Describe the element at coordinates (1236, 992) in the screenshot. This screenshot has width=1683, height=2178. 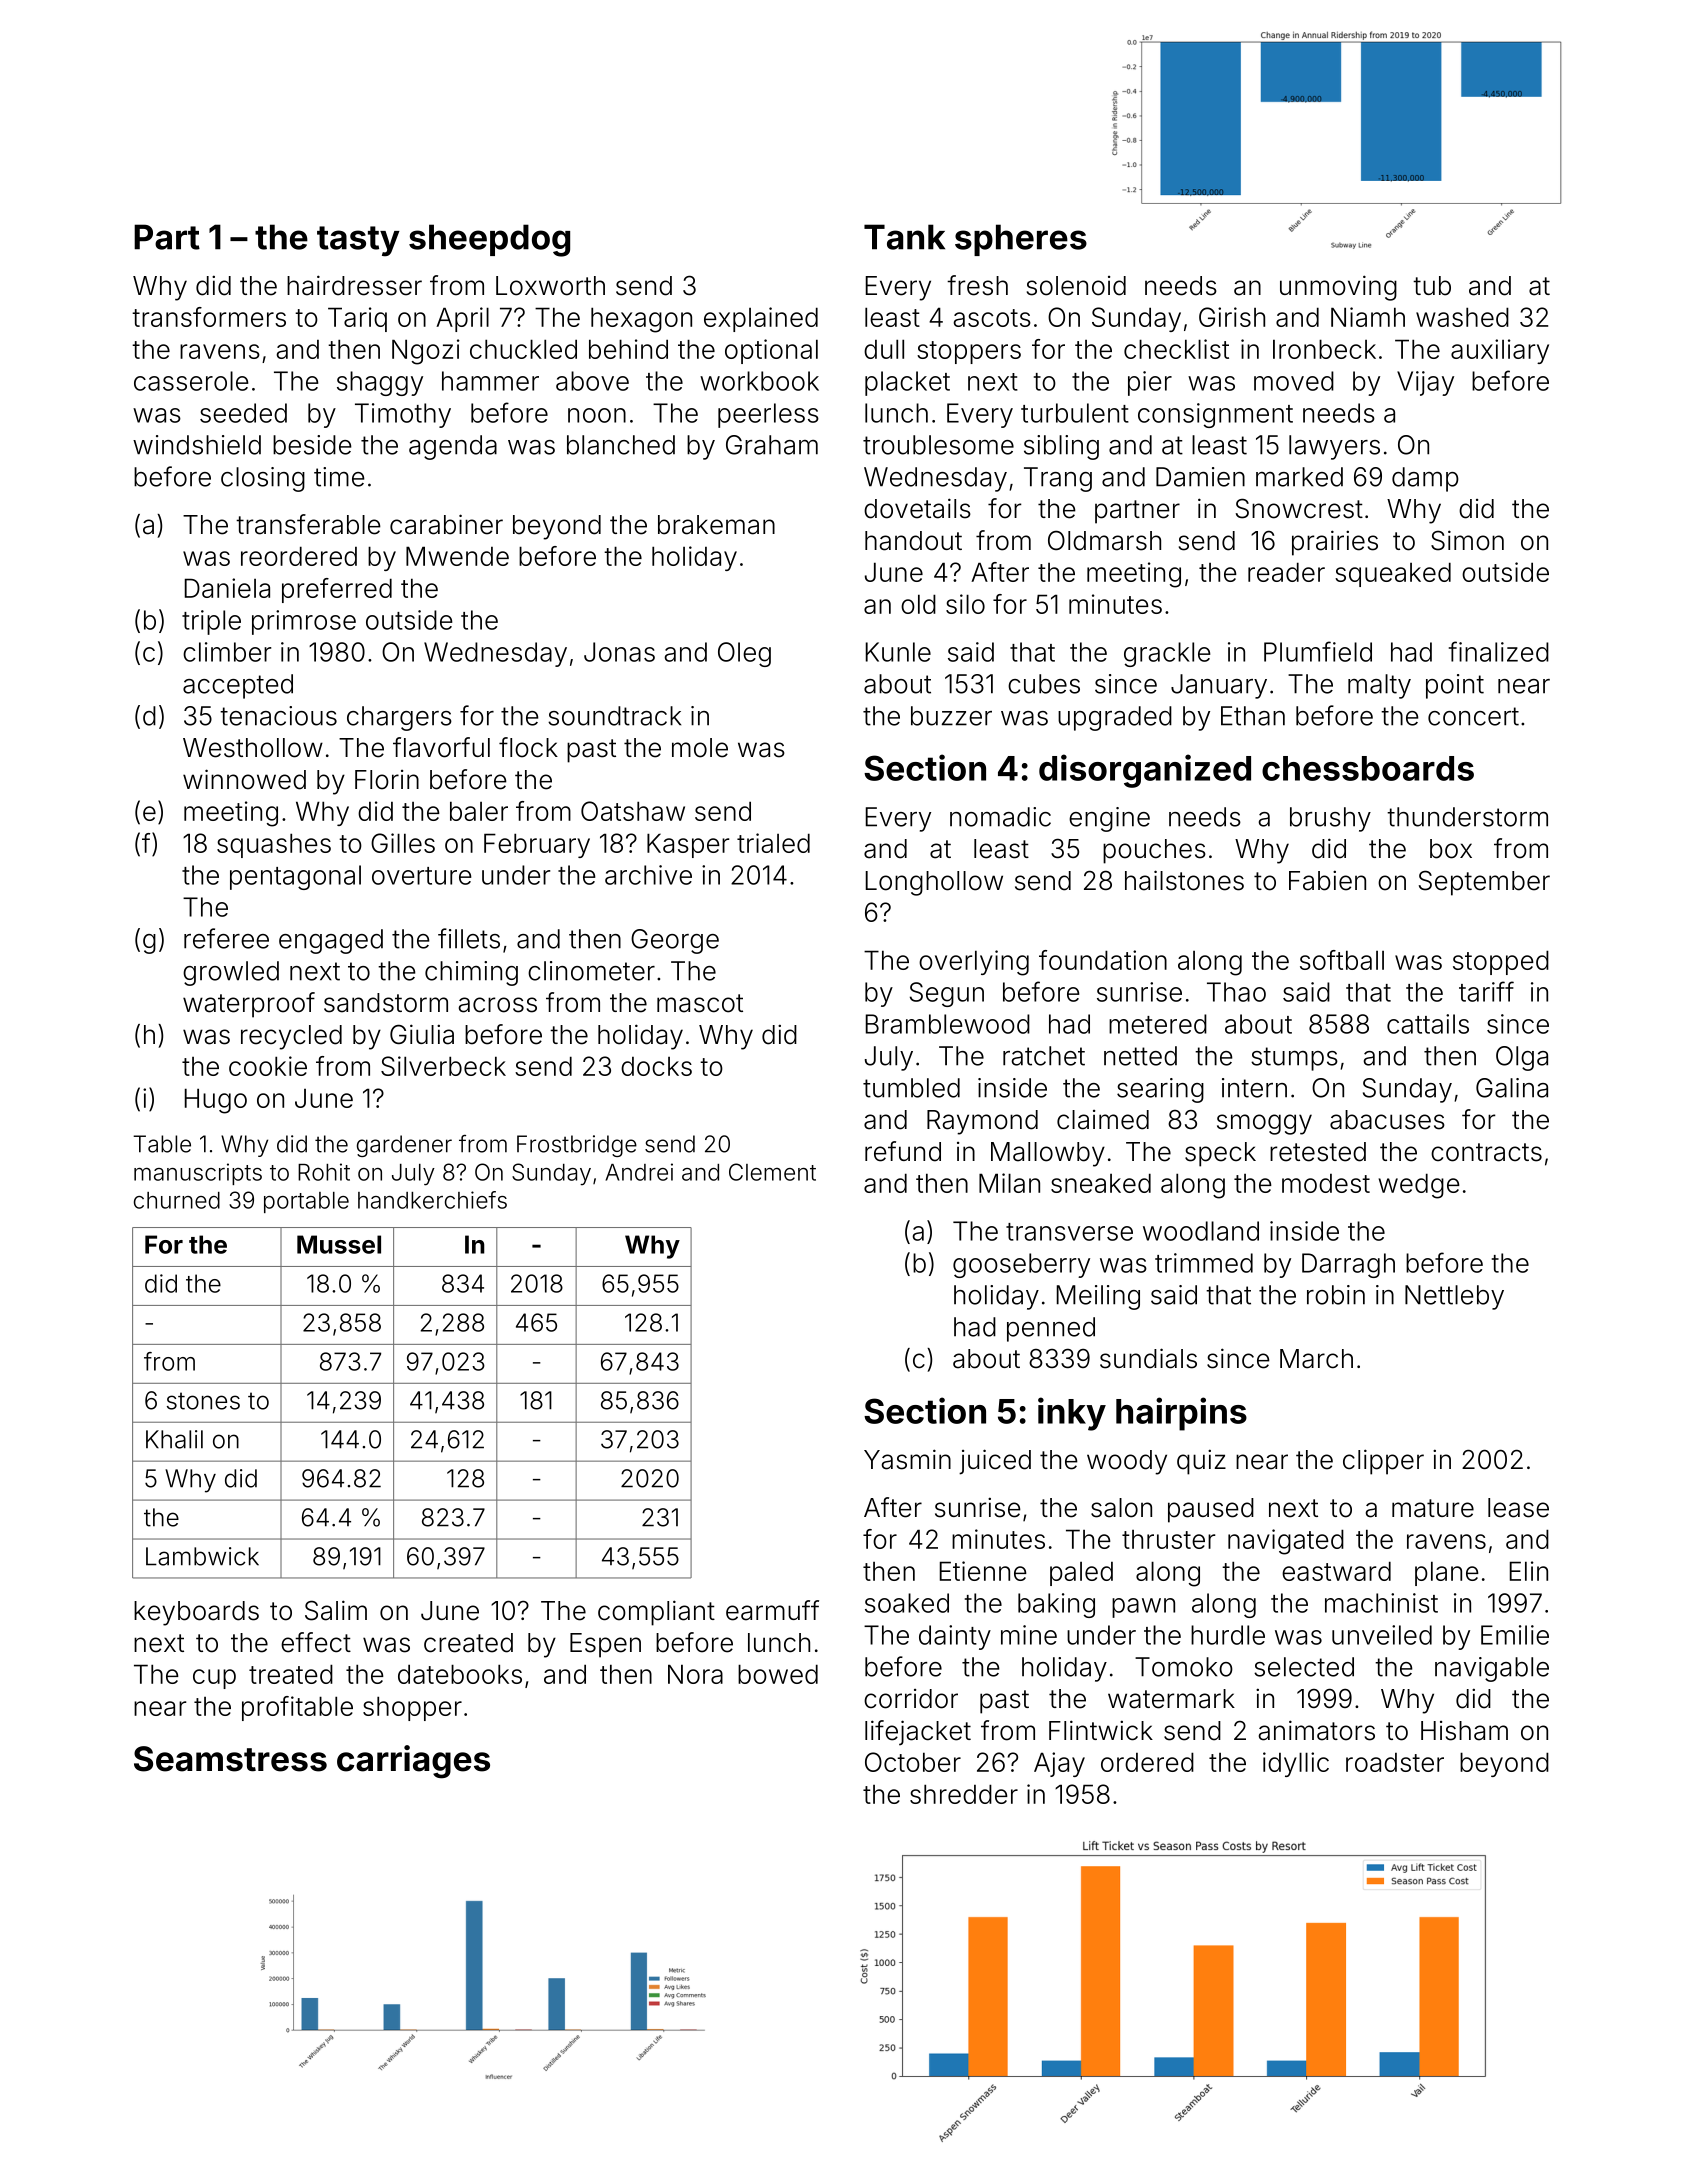
I see `Thao` at that location.
